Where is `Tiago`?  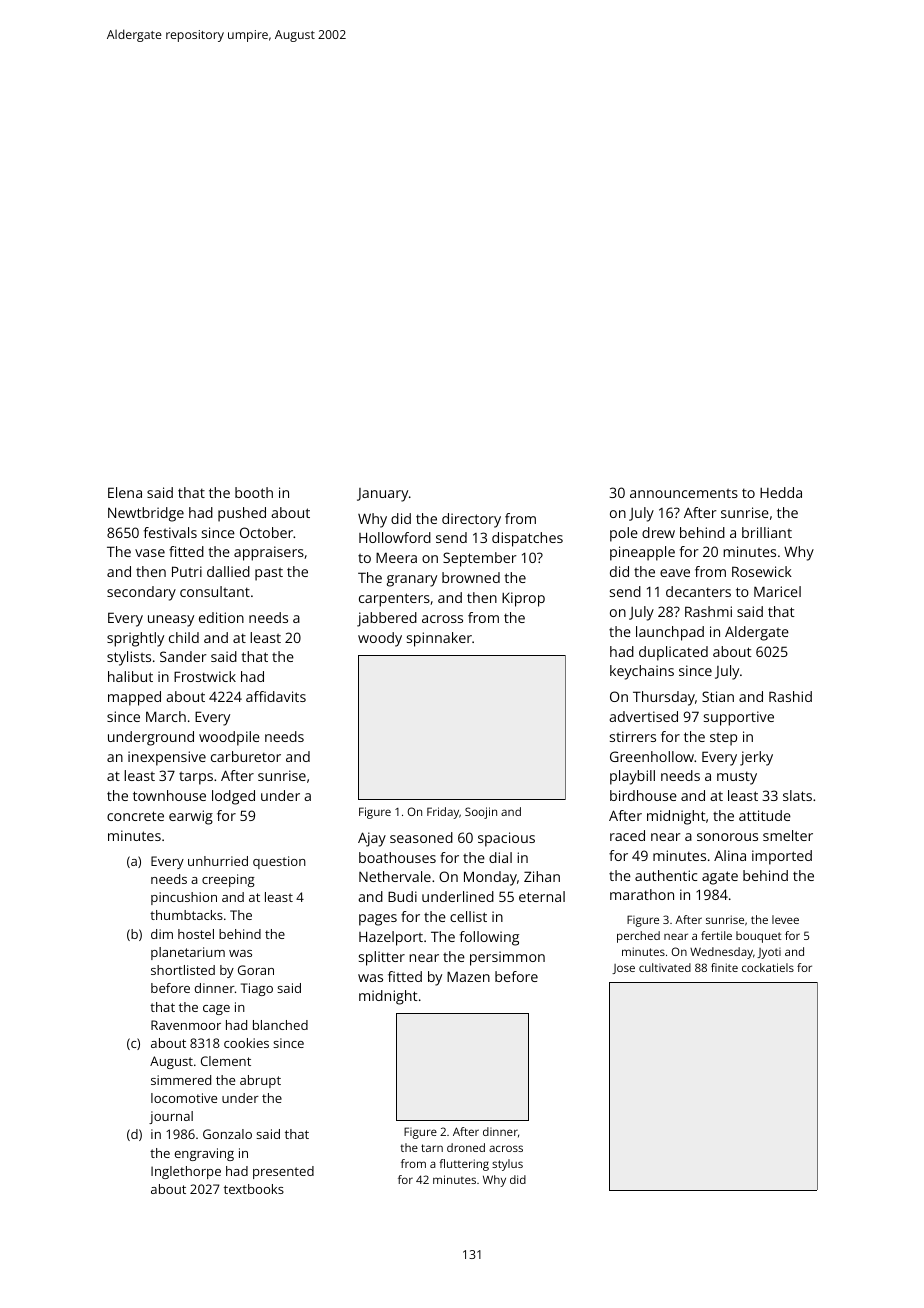
Tiago is located at coordinates (257, 989).
